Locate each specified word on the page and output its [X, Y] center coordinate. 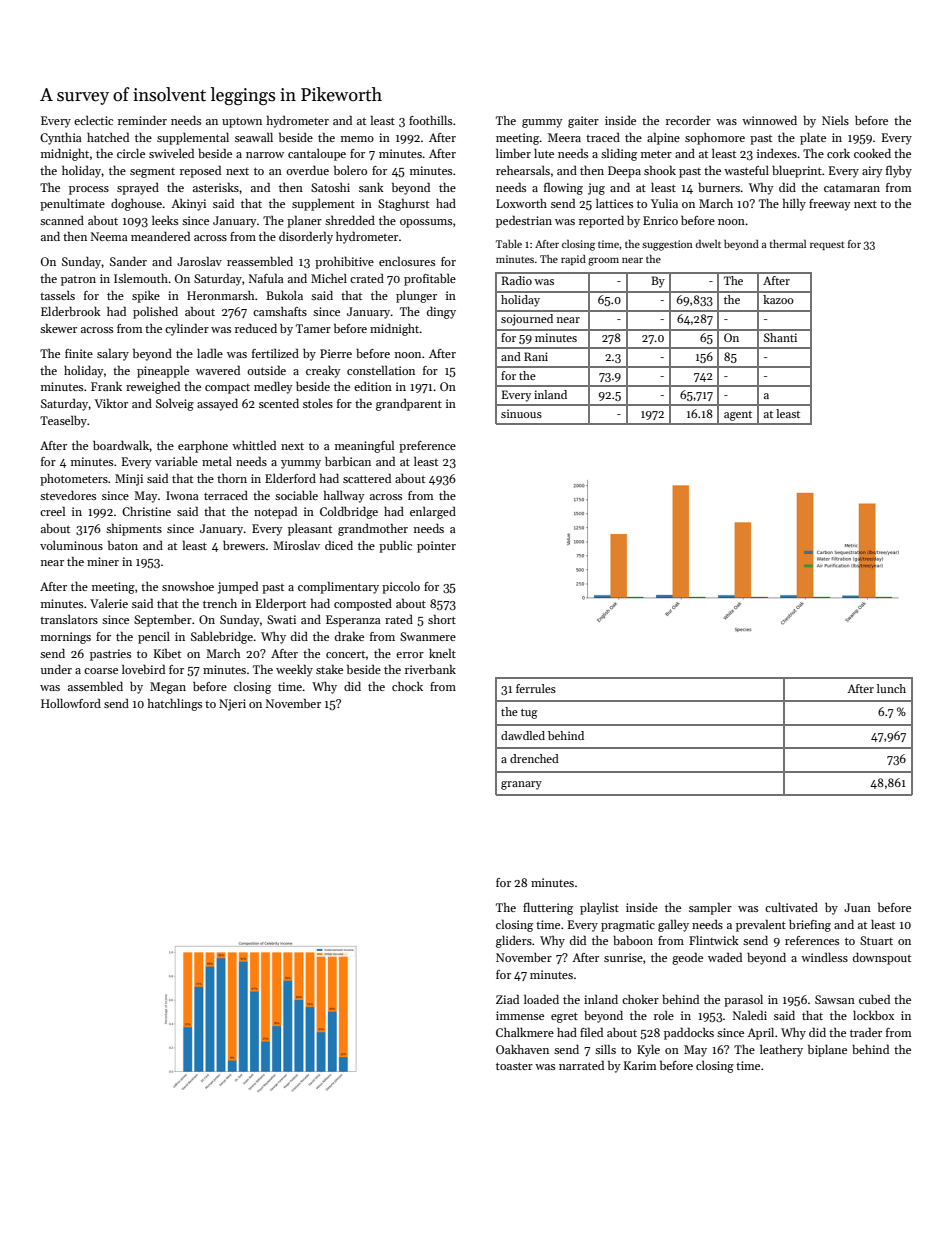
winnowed [769, 120]
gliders [514, 941]
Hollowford [71, 703]
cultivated [791, 907]
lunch [891, 688]
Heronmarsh [221, 295]
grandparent [409, 404]
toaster [514, 1066]
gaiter [583, 122]
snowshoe [188, 586]
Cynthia [61, 139]
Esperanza [353, 621]
